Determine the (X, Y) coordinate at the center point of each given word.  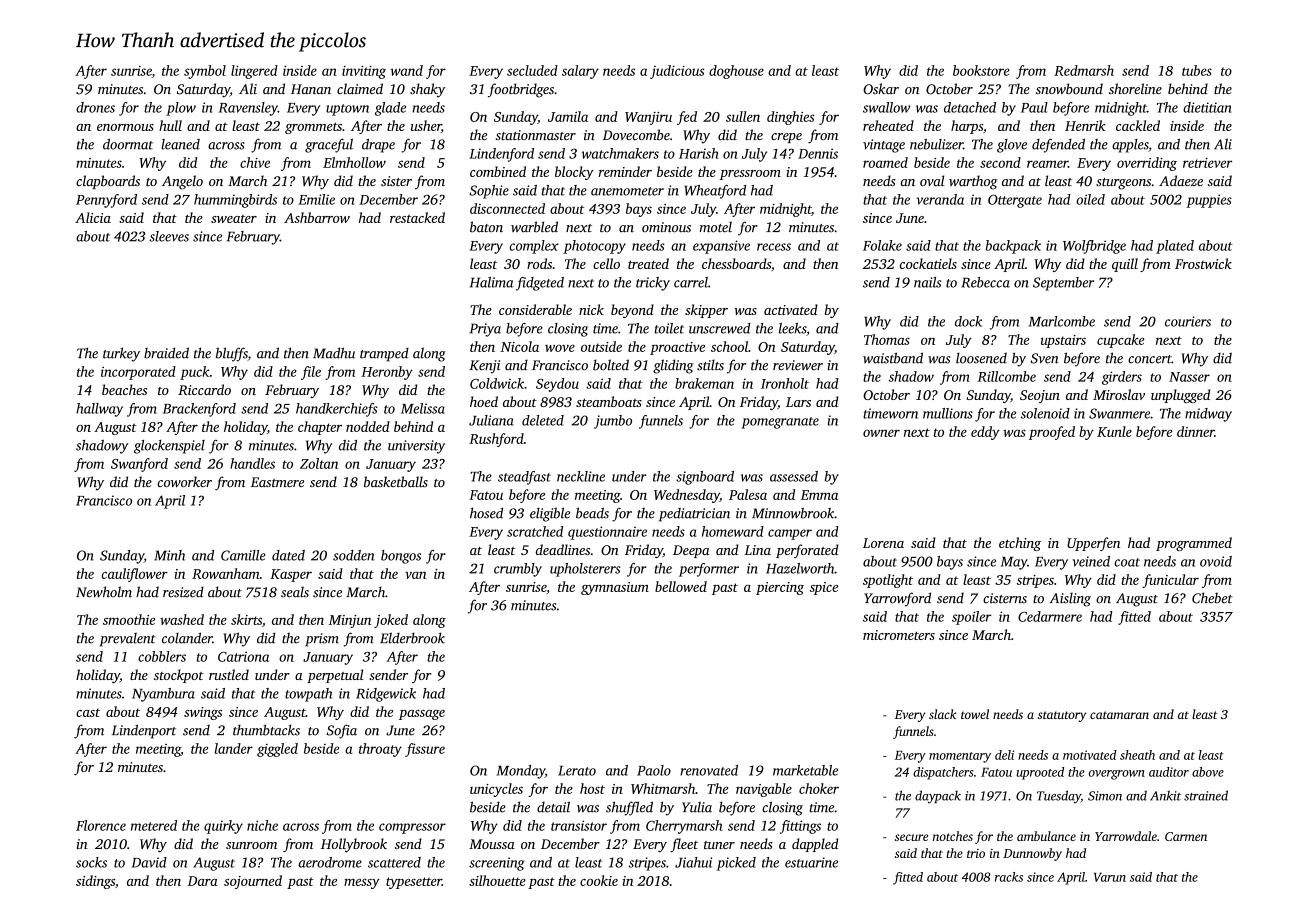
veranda (940, 199)
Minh (169, 555)
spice (824, 588)
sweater (234, 219)
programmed (1194, 544)
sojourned (253, 882)
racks (1009, 877)
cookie (599, 880)
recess (774, 247)
